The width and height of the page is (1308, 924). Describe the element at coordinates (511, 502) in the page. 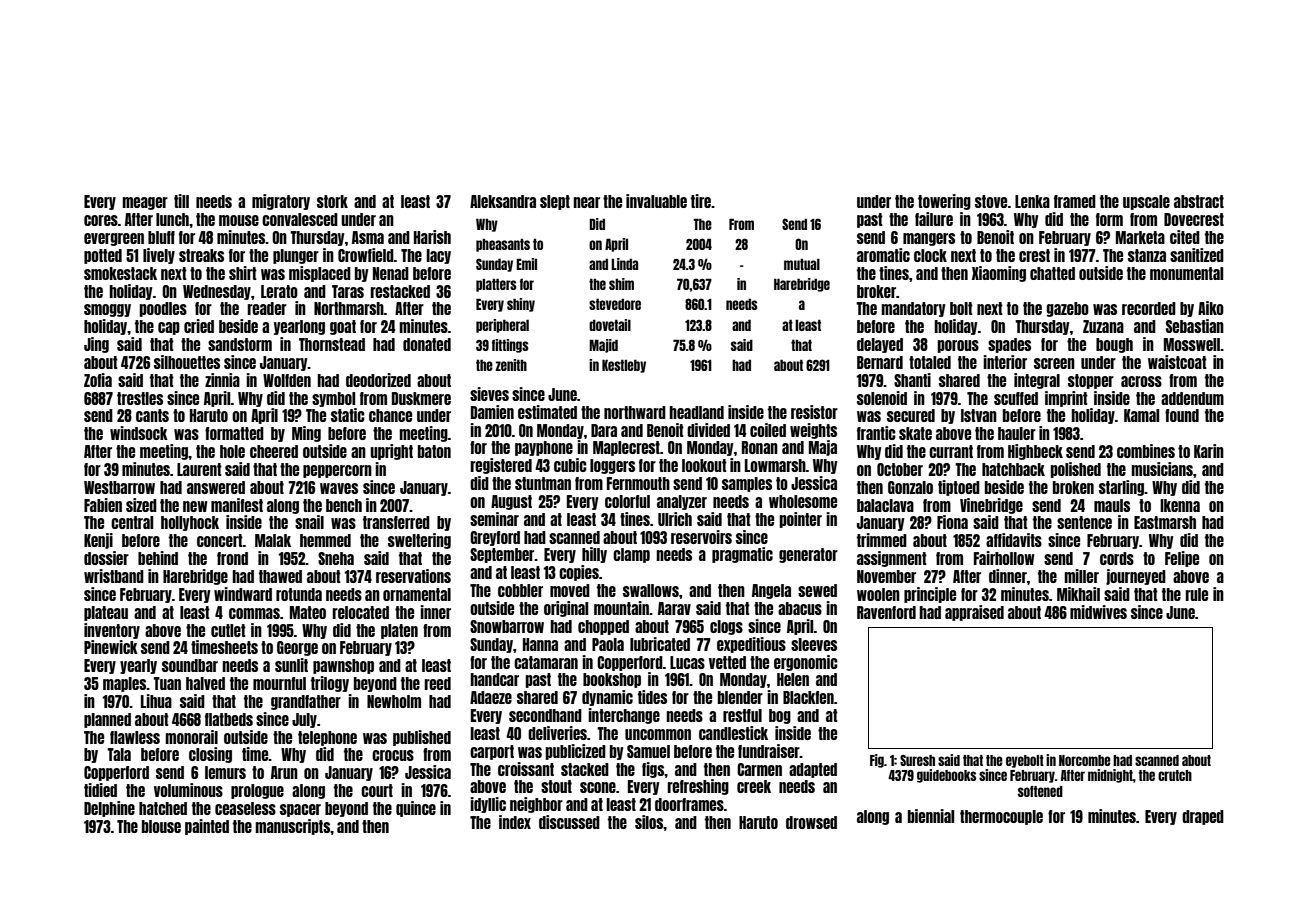

I see `August` at that location.
